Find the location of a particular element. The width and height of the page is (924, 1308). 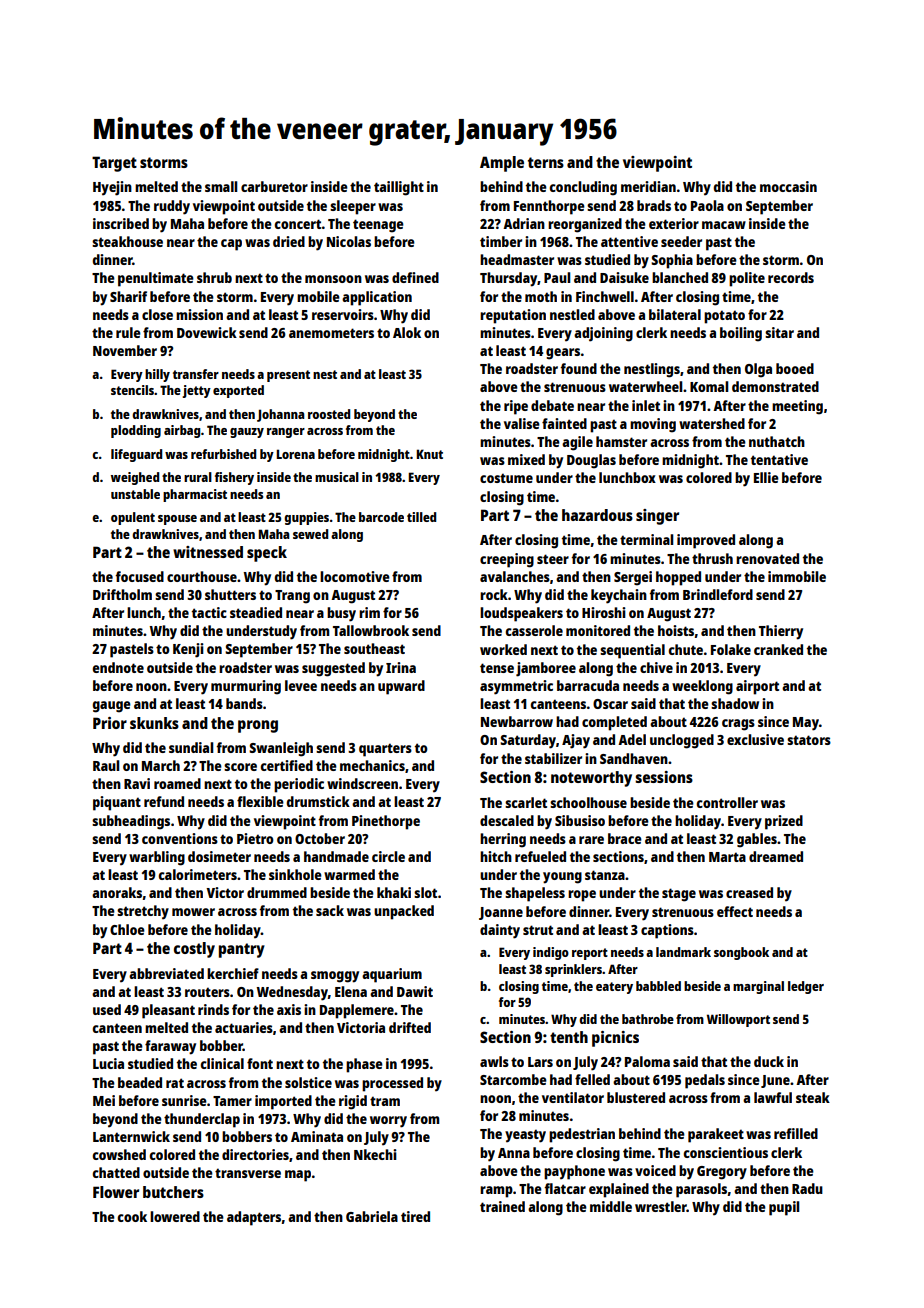

defined is located at coordinates (415, 277).
